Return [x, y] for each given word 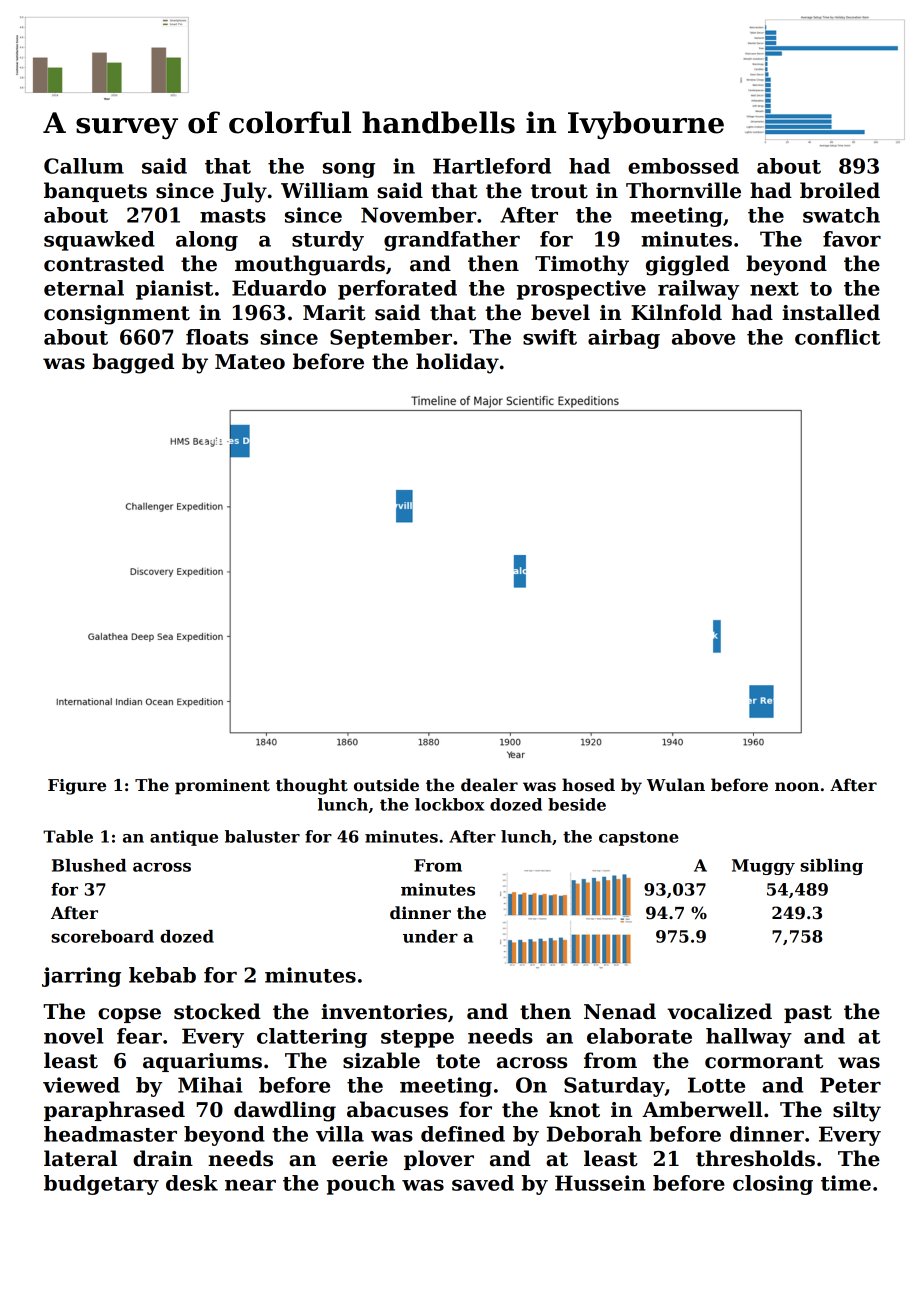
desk [192, 1183]
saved [483, 1183]
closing [773, 1185]
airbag [624, 339]
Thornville [683, 190]
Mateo [250, 362]
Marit [334, 313]
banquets [95, 192]
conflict [837, 337]
